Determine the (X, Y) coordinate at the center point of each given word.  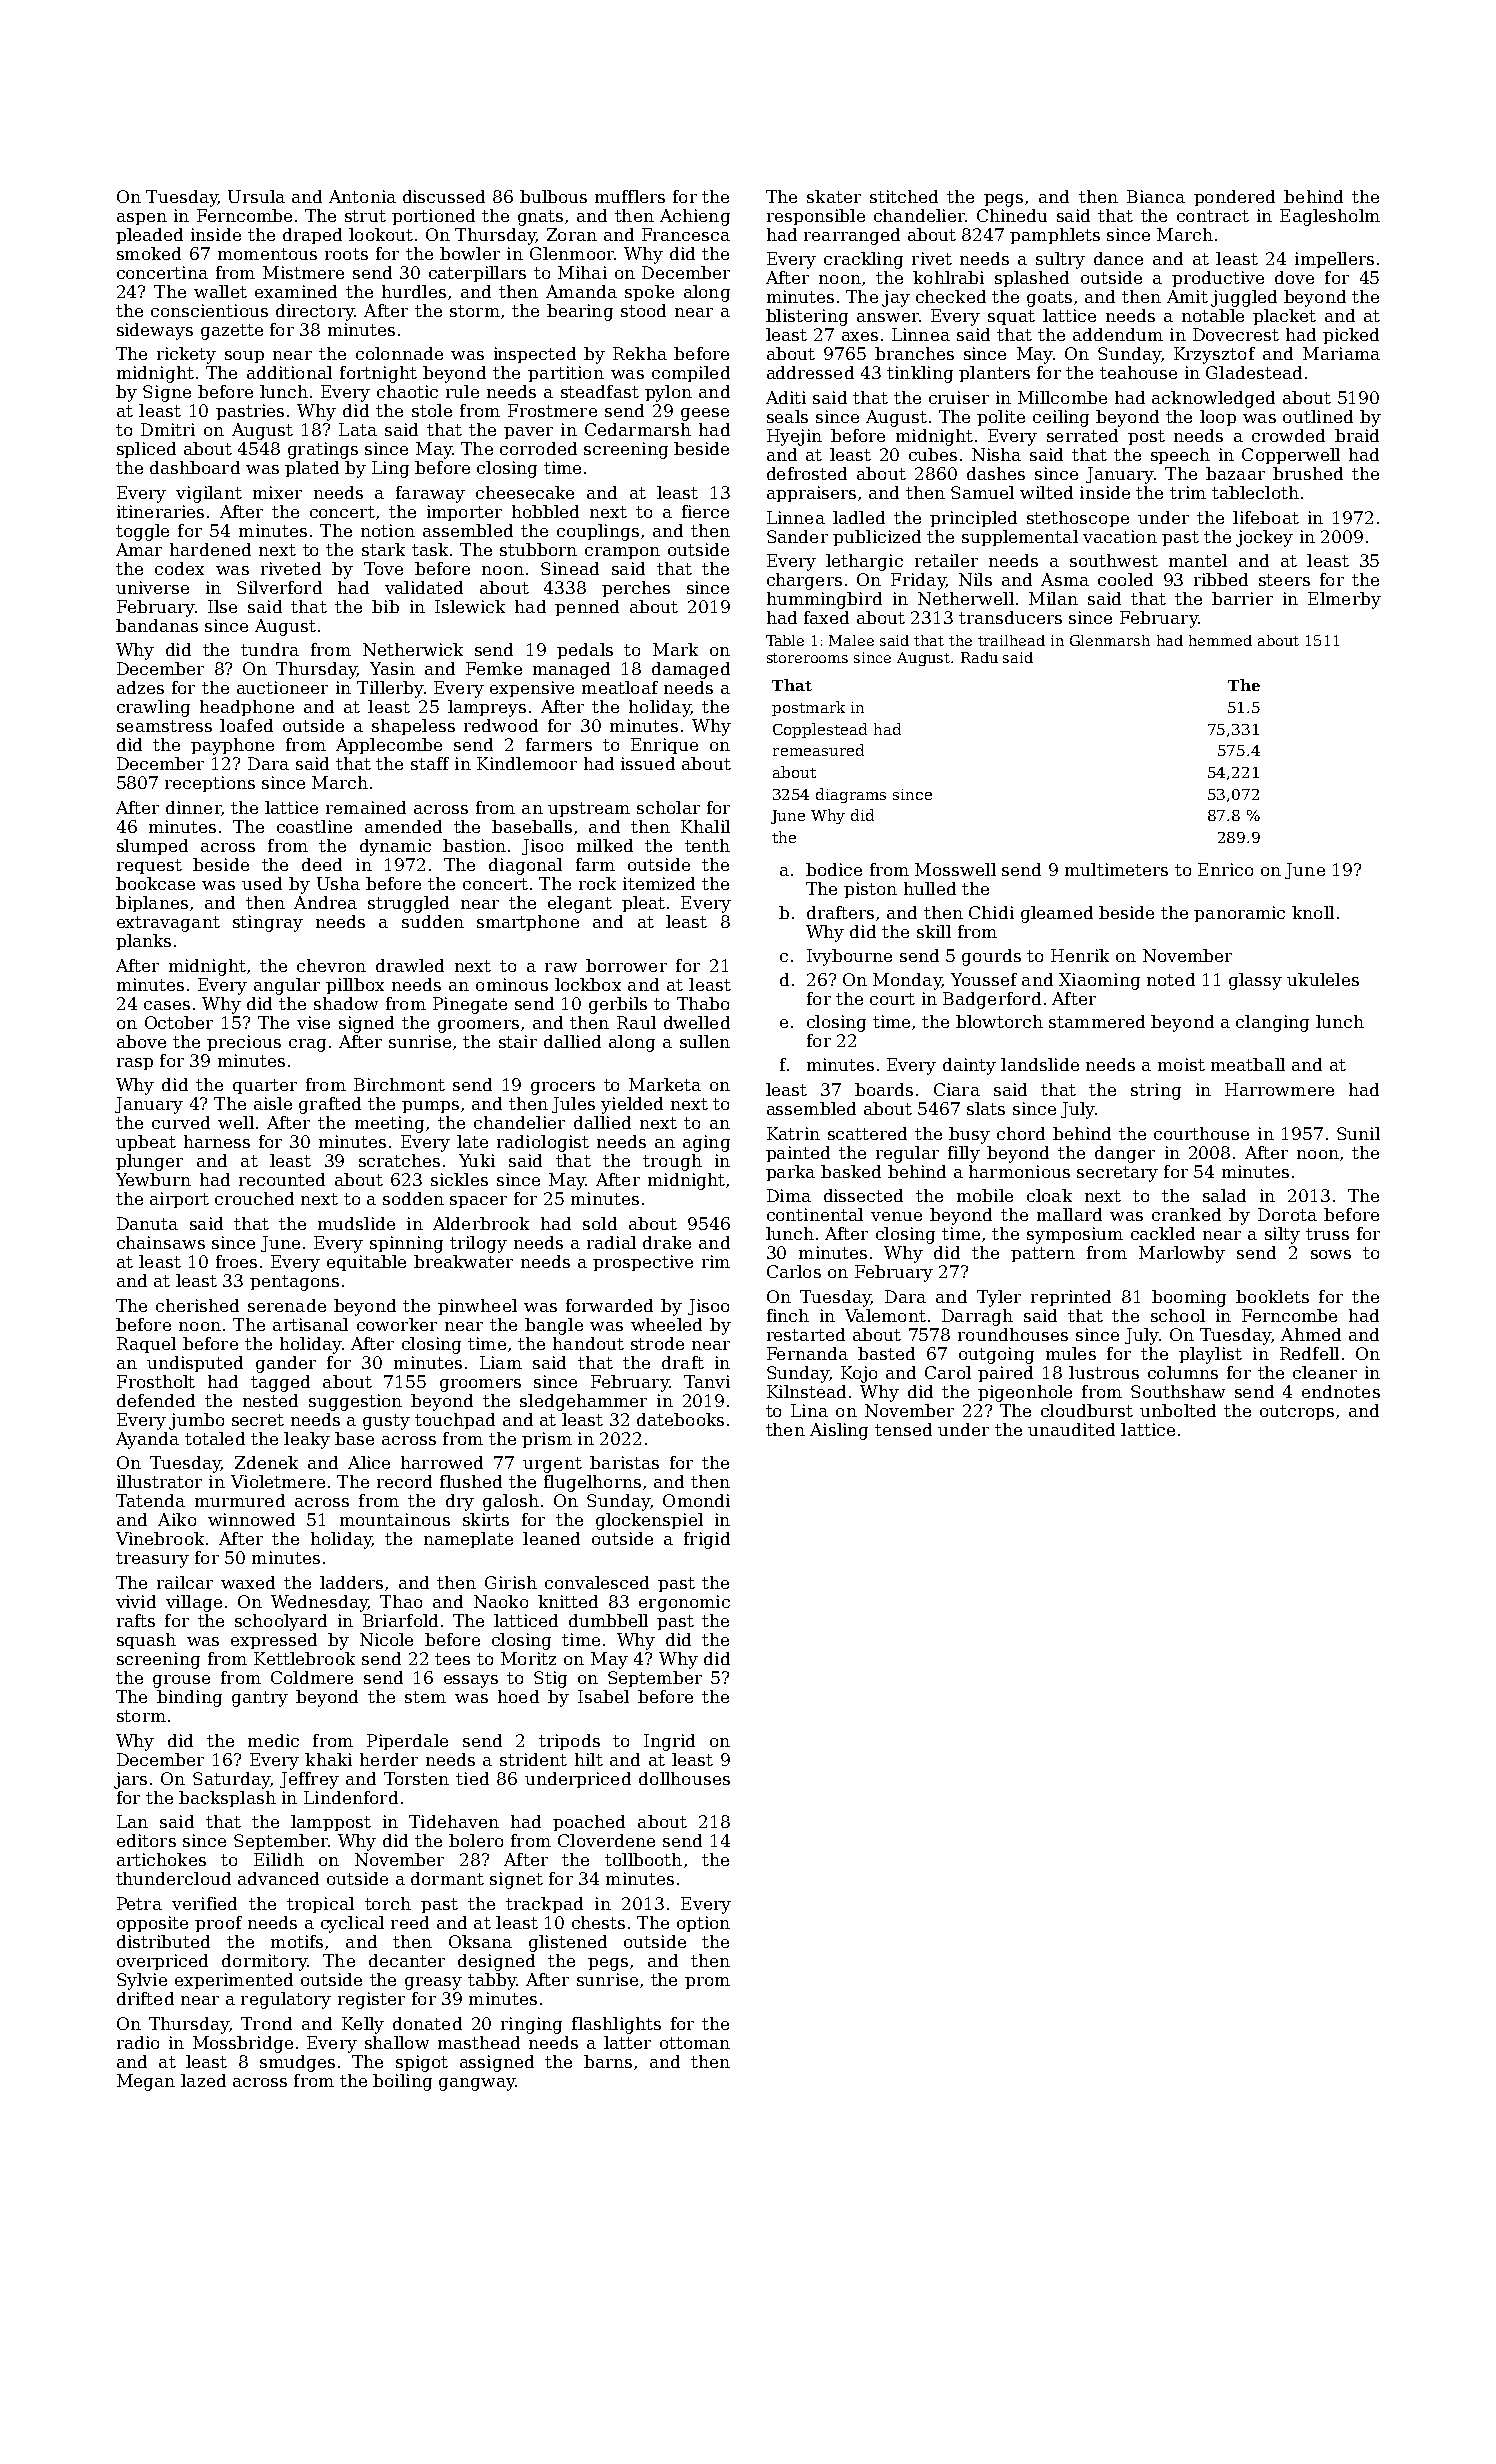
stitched (904, 196)
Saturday (231, 1780)
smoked (149, 253)
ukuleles (1323, 979)
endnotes (1341, 1391)
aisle (273, 1103)
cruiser (959, 397)
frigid (707, 1540)
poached (589, 1823)
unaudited (1071, 1429)
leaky (307, 1440)
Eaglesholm (1330, 217)
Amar (139, 549)
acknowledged (1213, 399)
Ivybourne (849, 957)
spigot (422, 2063)
